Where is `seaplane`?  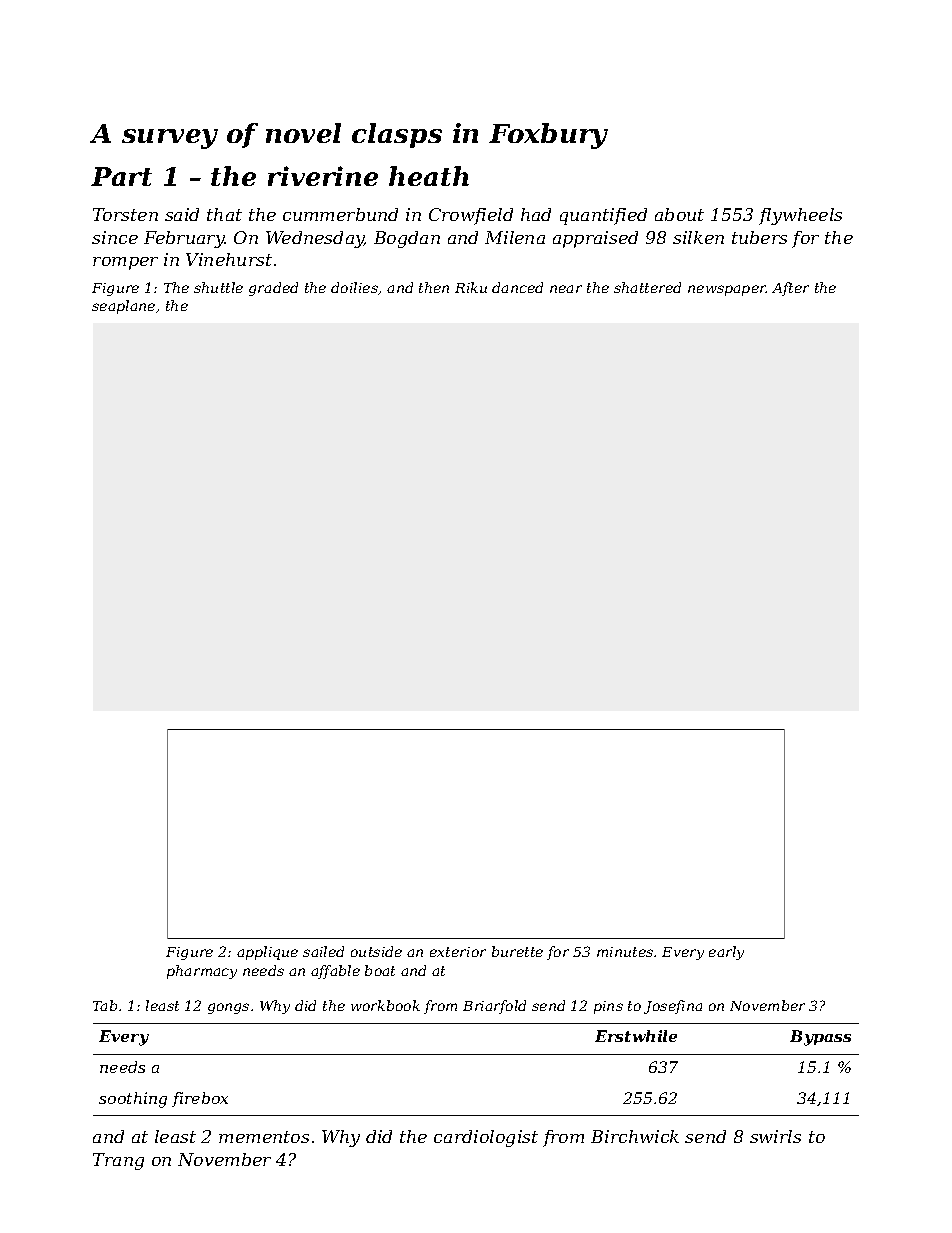
seaplane is located at coordinates (123, 307).
